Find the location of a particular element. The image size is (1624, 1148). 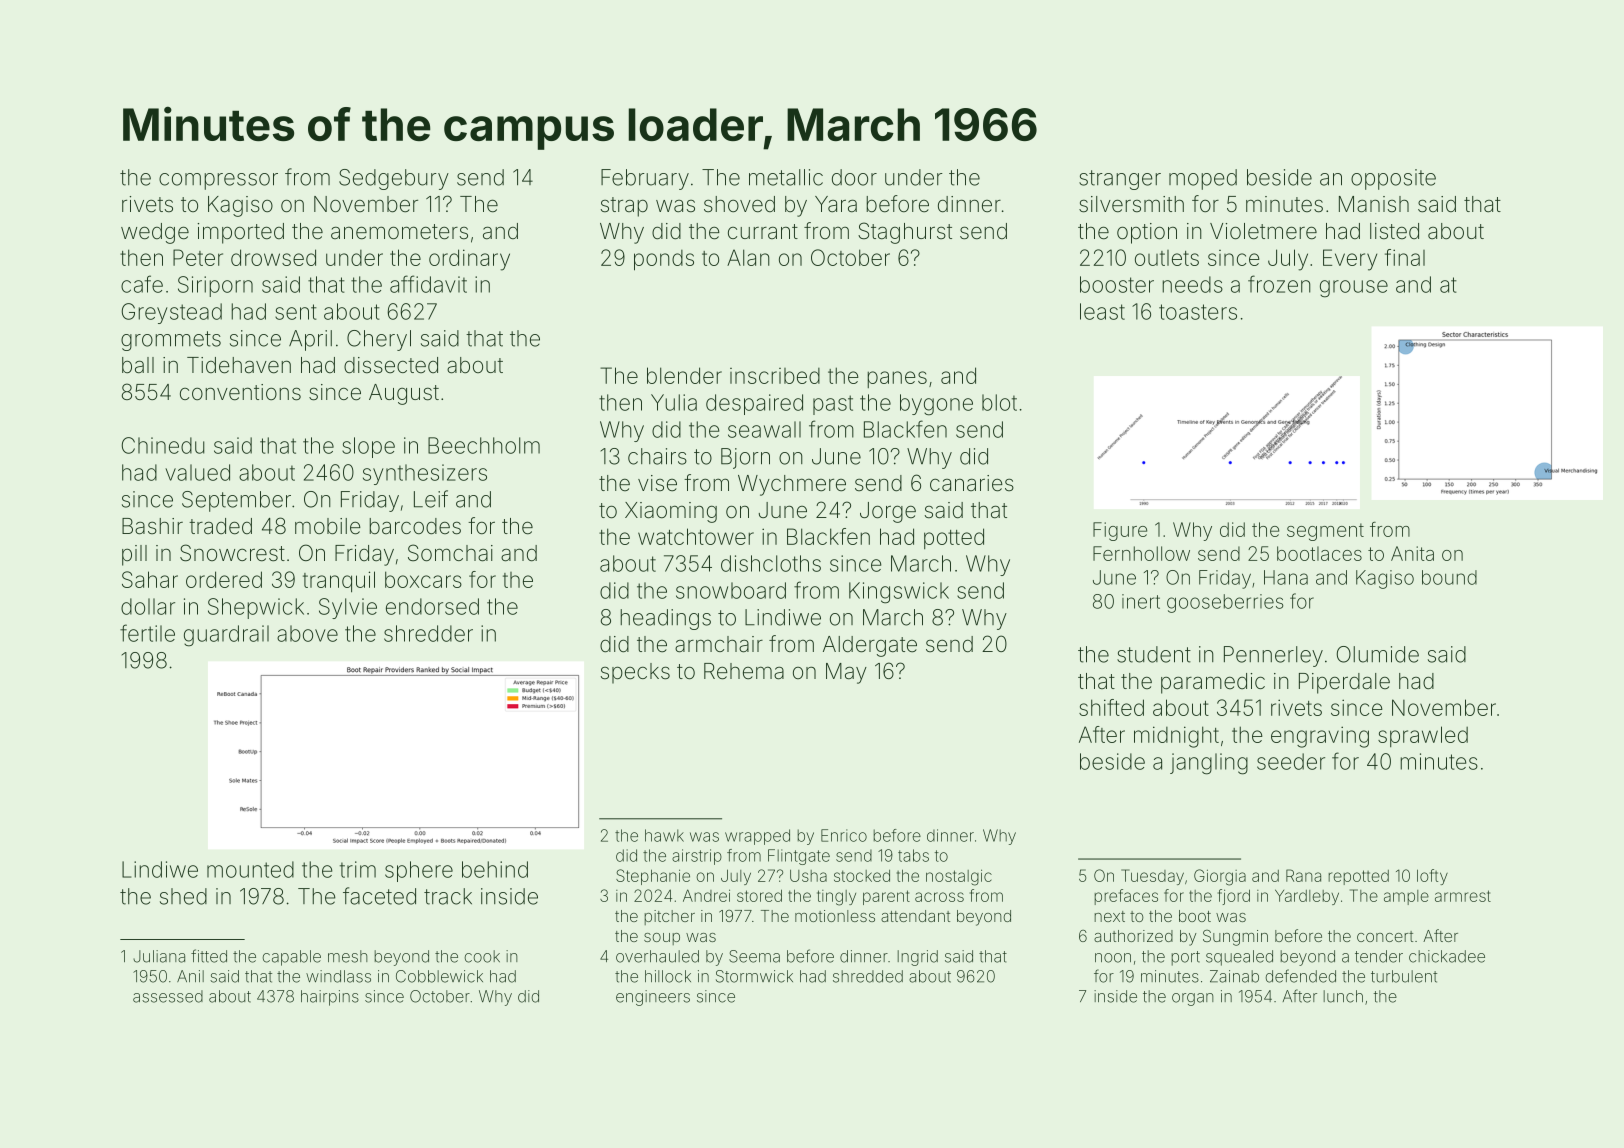

mounted is located at coordinates (250, 869).
